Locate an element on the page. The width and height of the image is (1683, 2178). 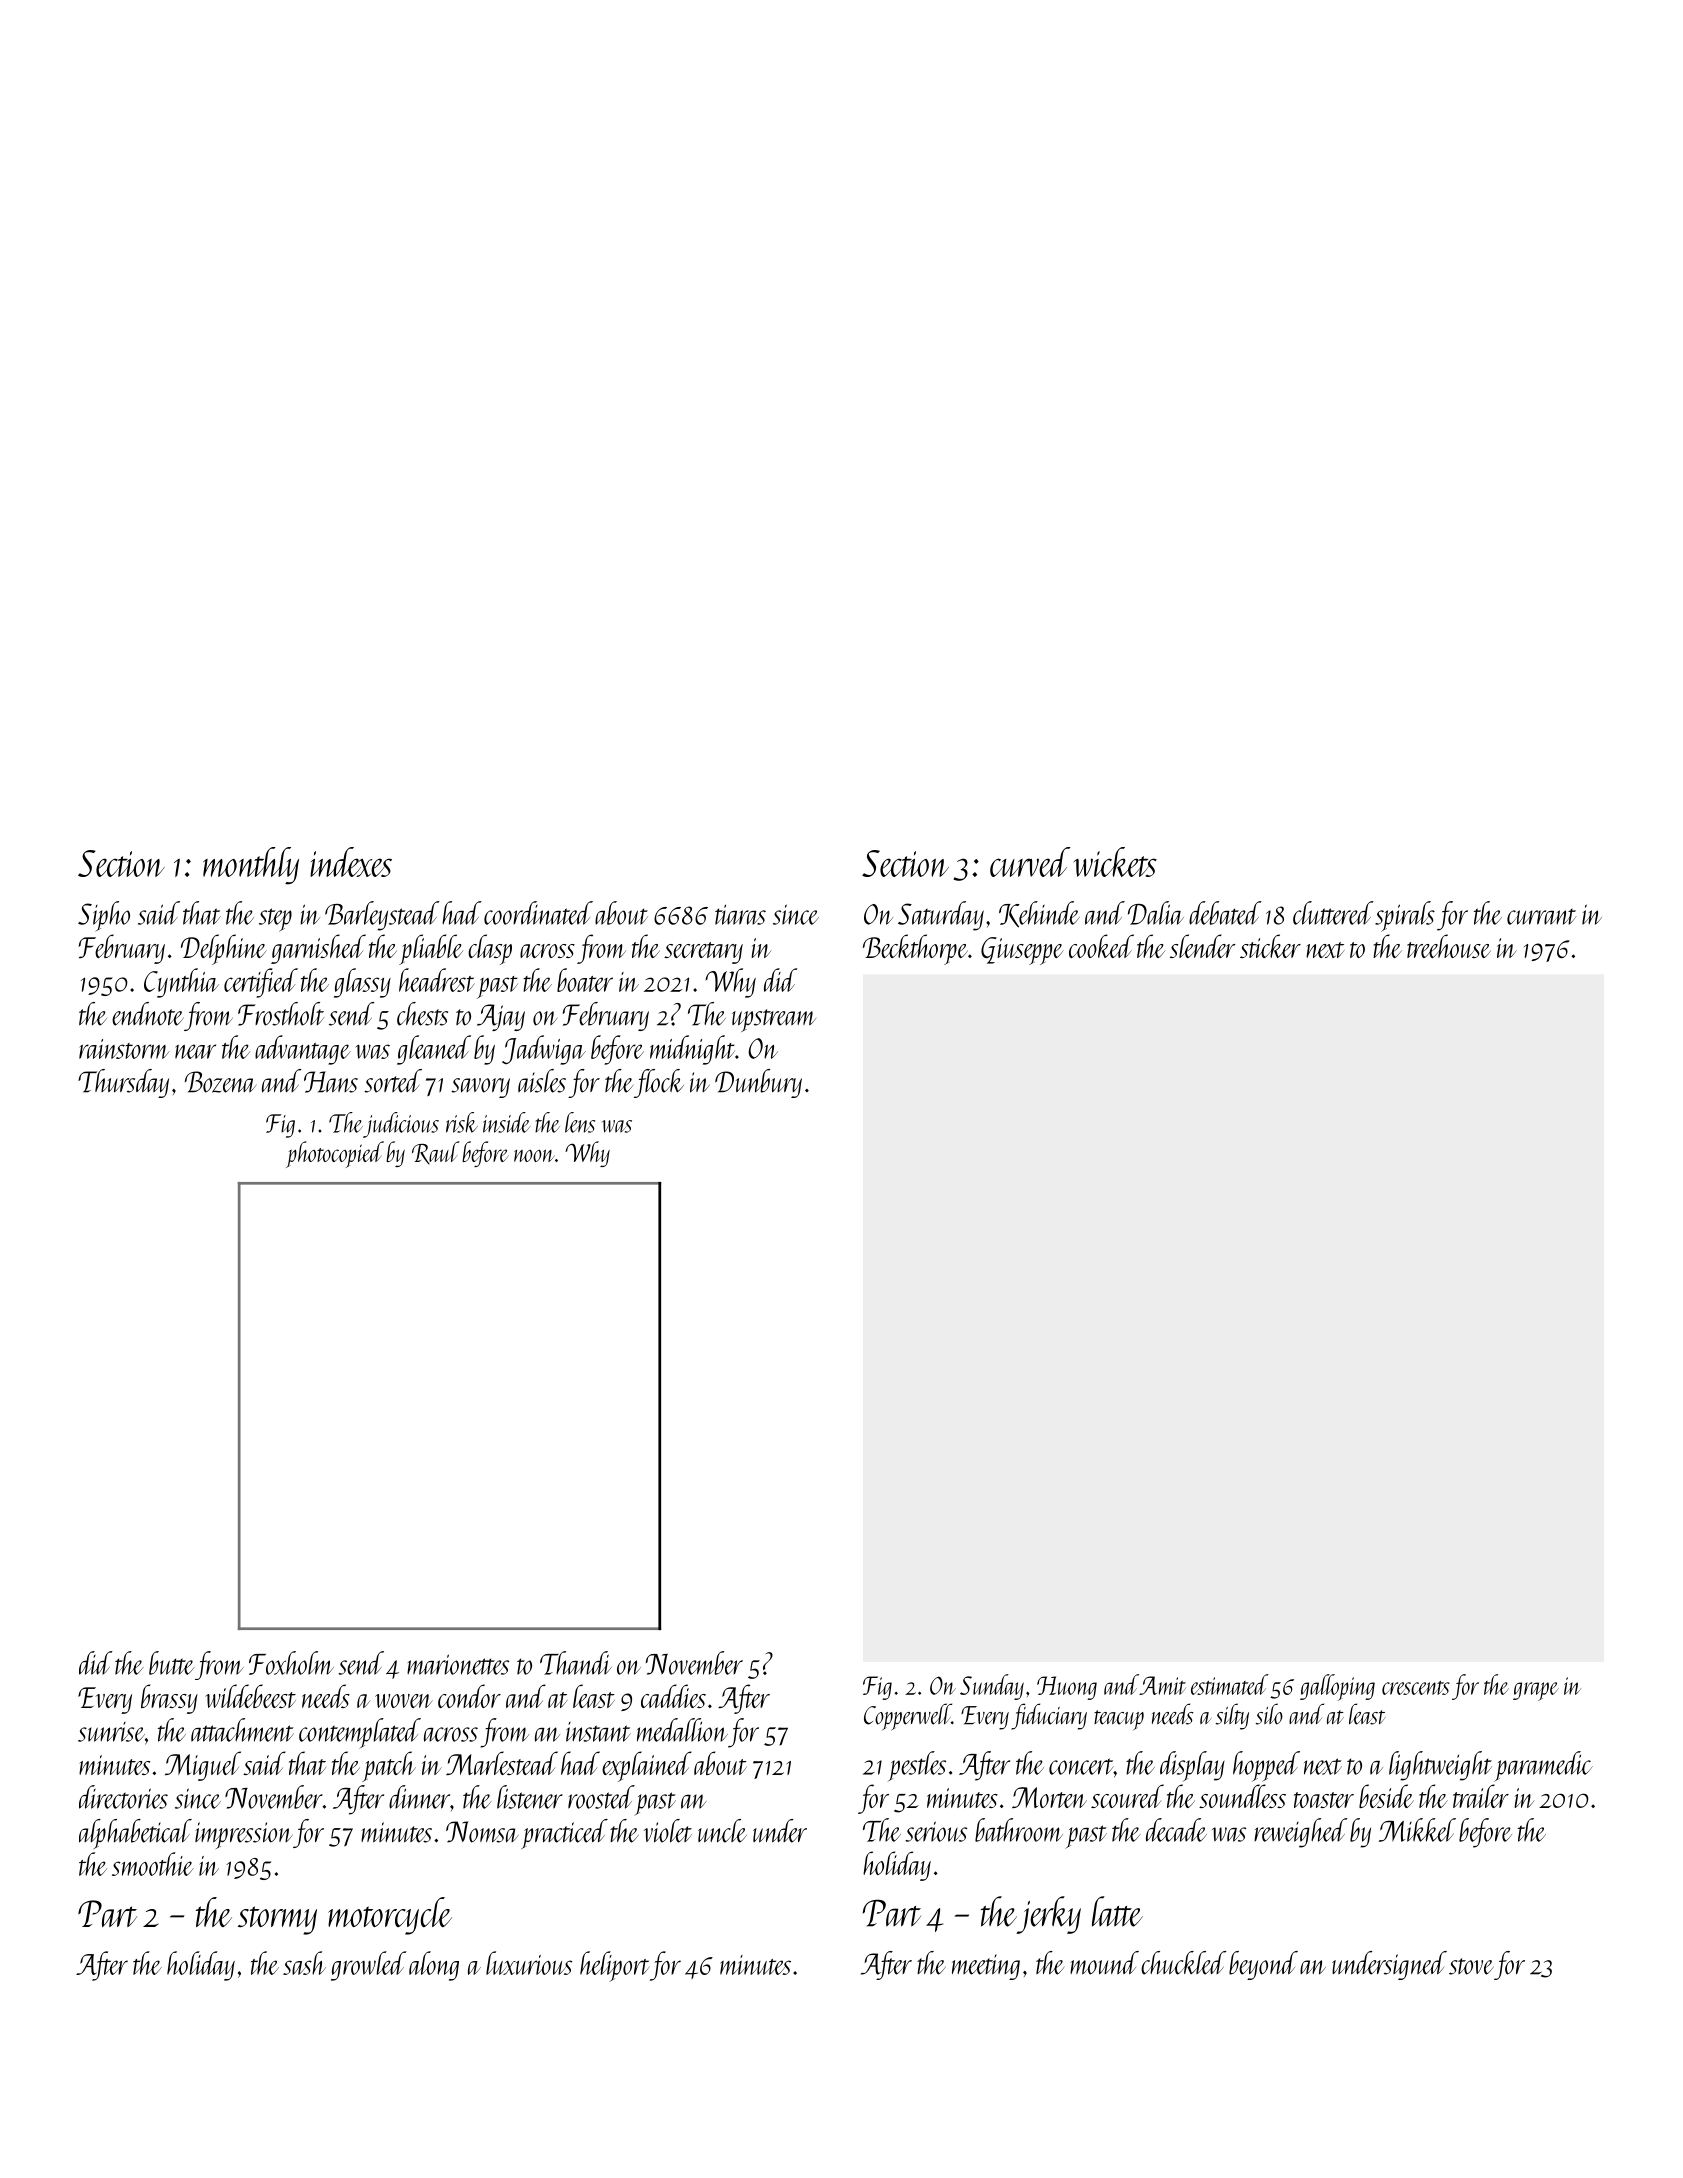
currant is located at coordinates (1542, 917).
